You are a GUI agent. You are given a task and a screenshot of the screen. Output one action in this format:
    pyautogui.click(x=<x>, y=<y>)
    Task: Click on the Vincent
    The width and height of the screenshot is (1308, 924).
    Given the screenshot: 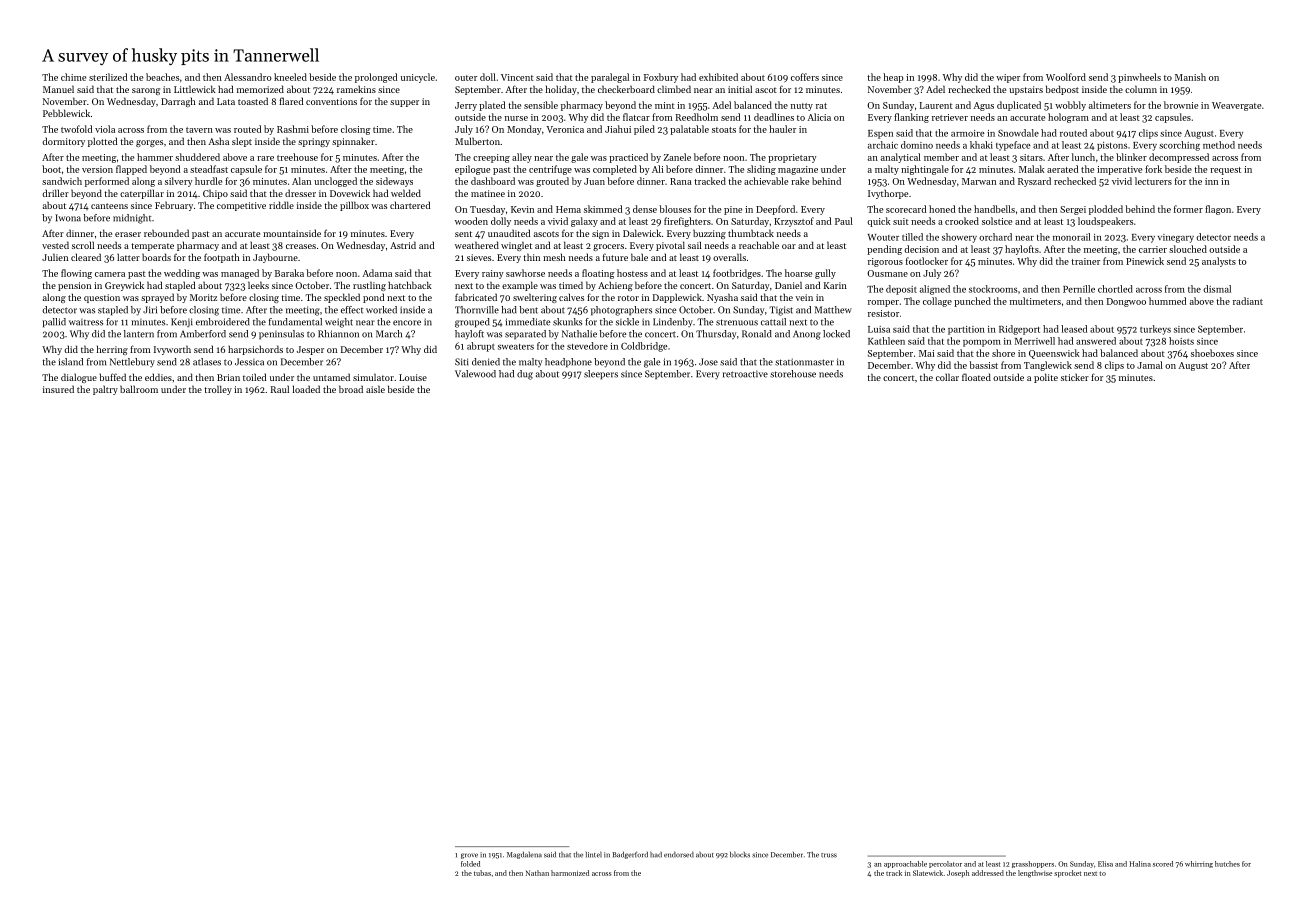 What is the action you would take?
    pyautogui.click(x=517, y=77)
